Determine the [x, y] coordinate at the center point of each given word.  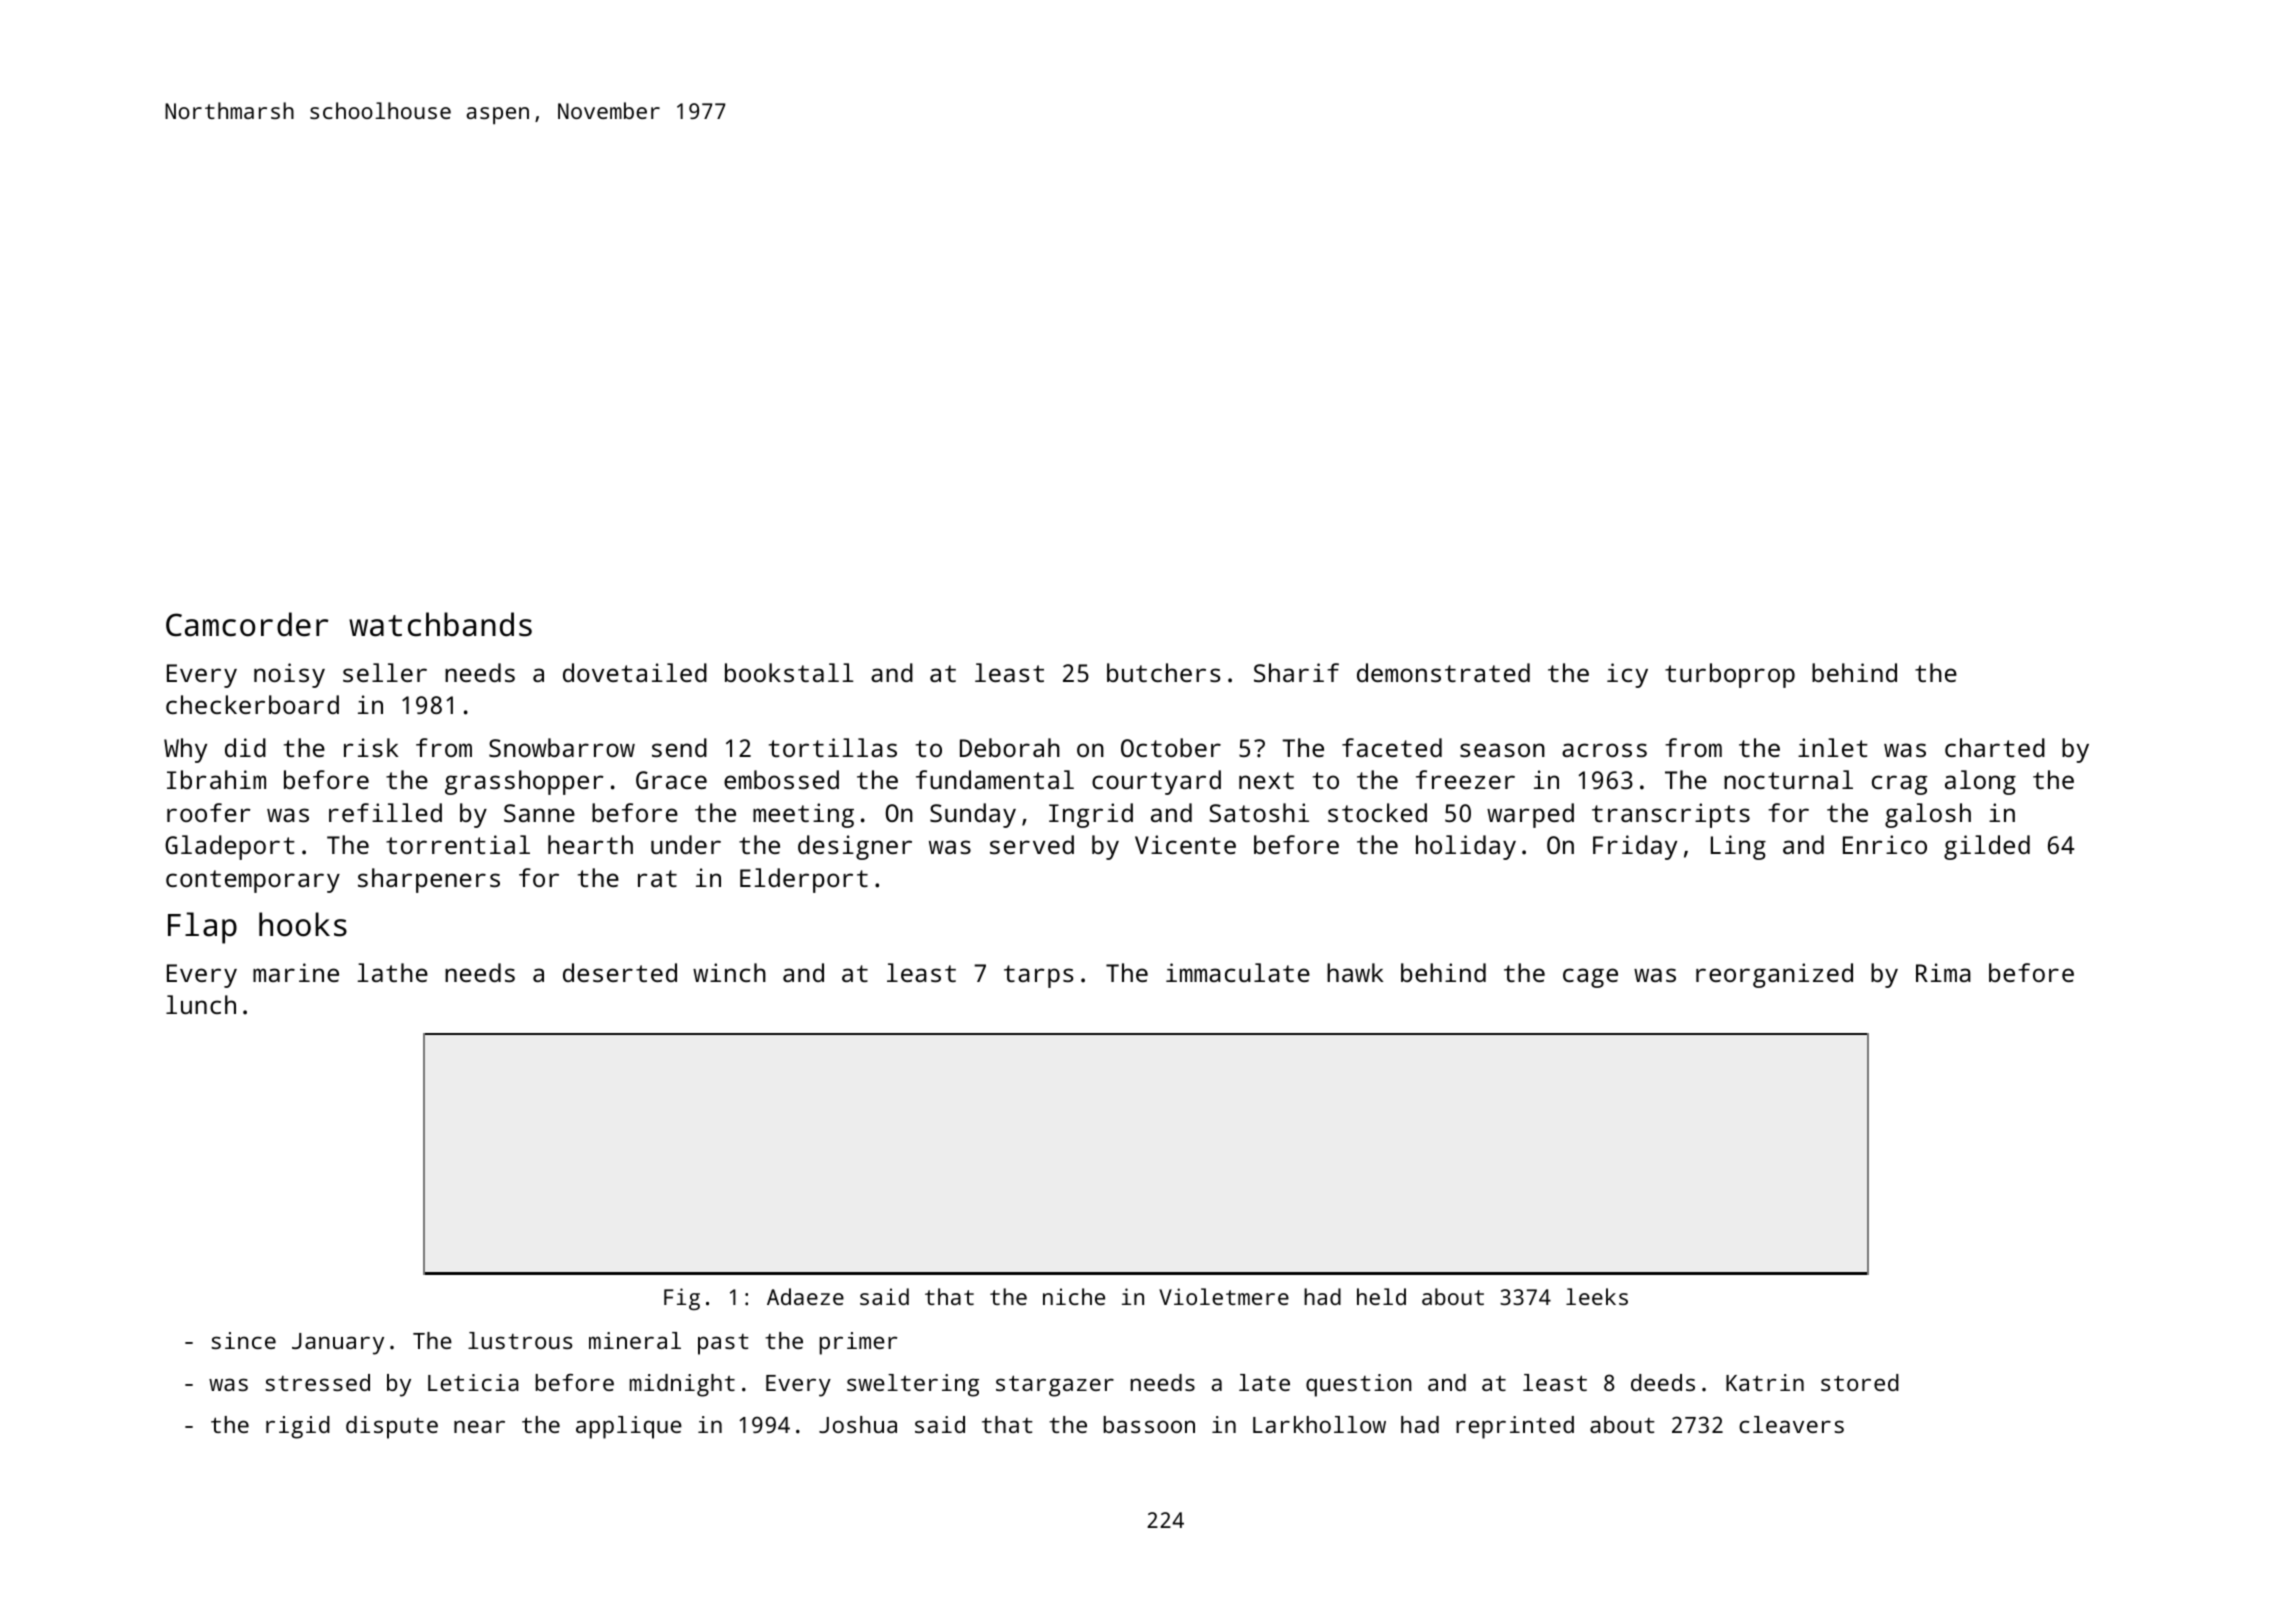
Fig [682, 1299]
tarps [1038, 976]
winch [729, 972]
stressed [317, 1382]
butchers [1163, 672]
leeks [1597, 1296]
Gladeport [230, 847]
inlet [1833, 747]
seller [385, 672]
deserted [620, 972]
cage [1590, 978]
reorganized [1774, 975]
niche [1074, 1296]
